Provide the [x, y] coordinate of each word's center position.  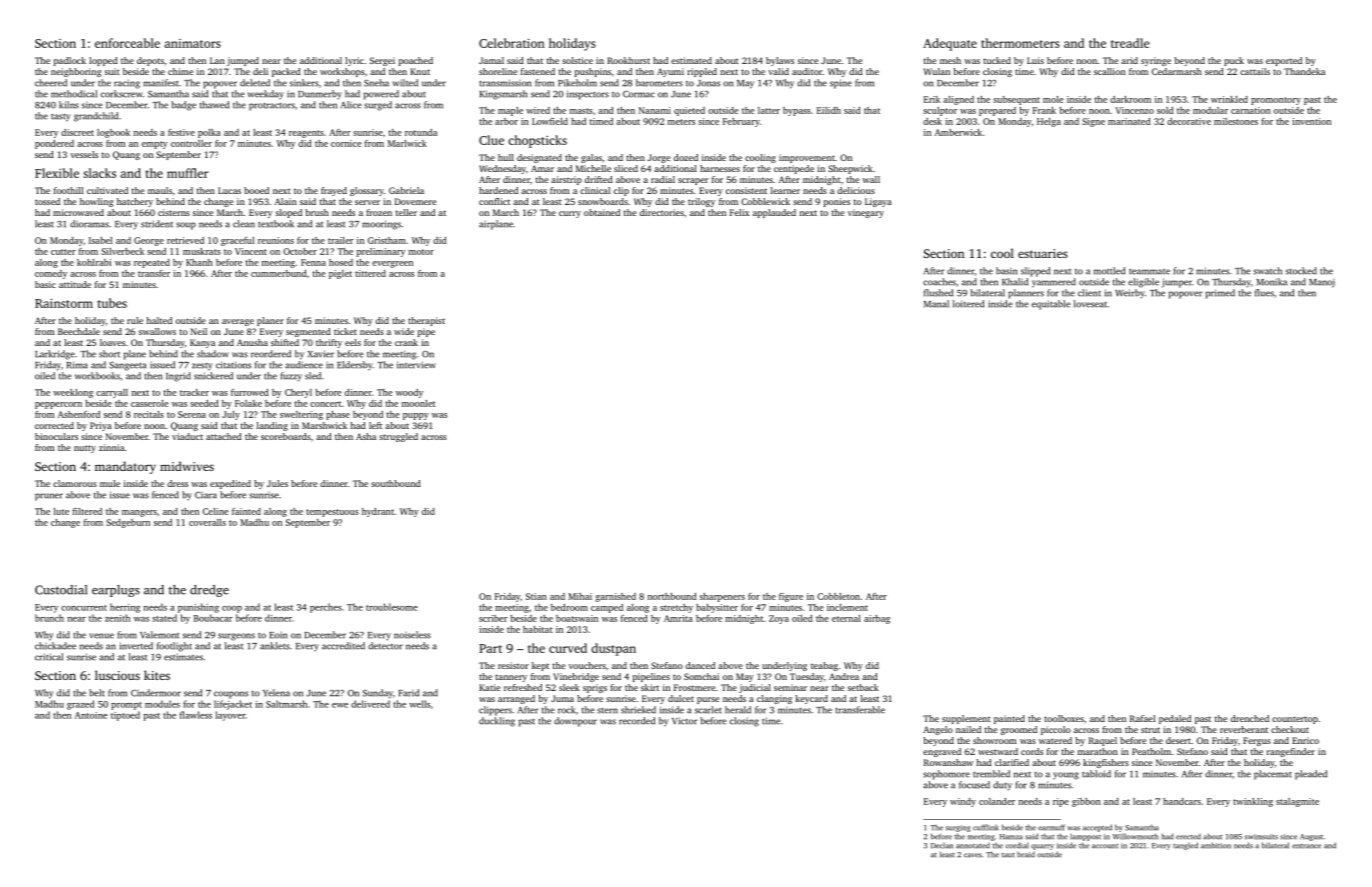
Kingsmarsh [503, 95]
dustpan [613, 649]
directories [662, 212]
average [238, 322]
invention [1311, 121]
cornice [346, 143]
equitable [1051, 305]
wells [420, 704]
